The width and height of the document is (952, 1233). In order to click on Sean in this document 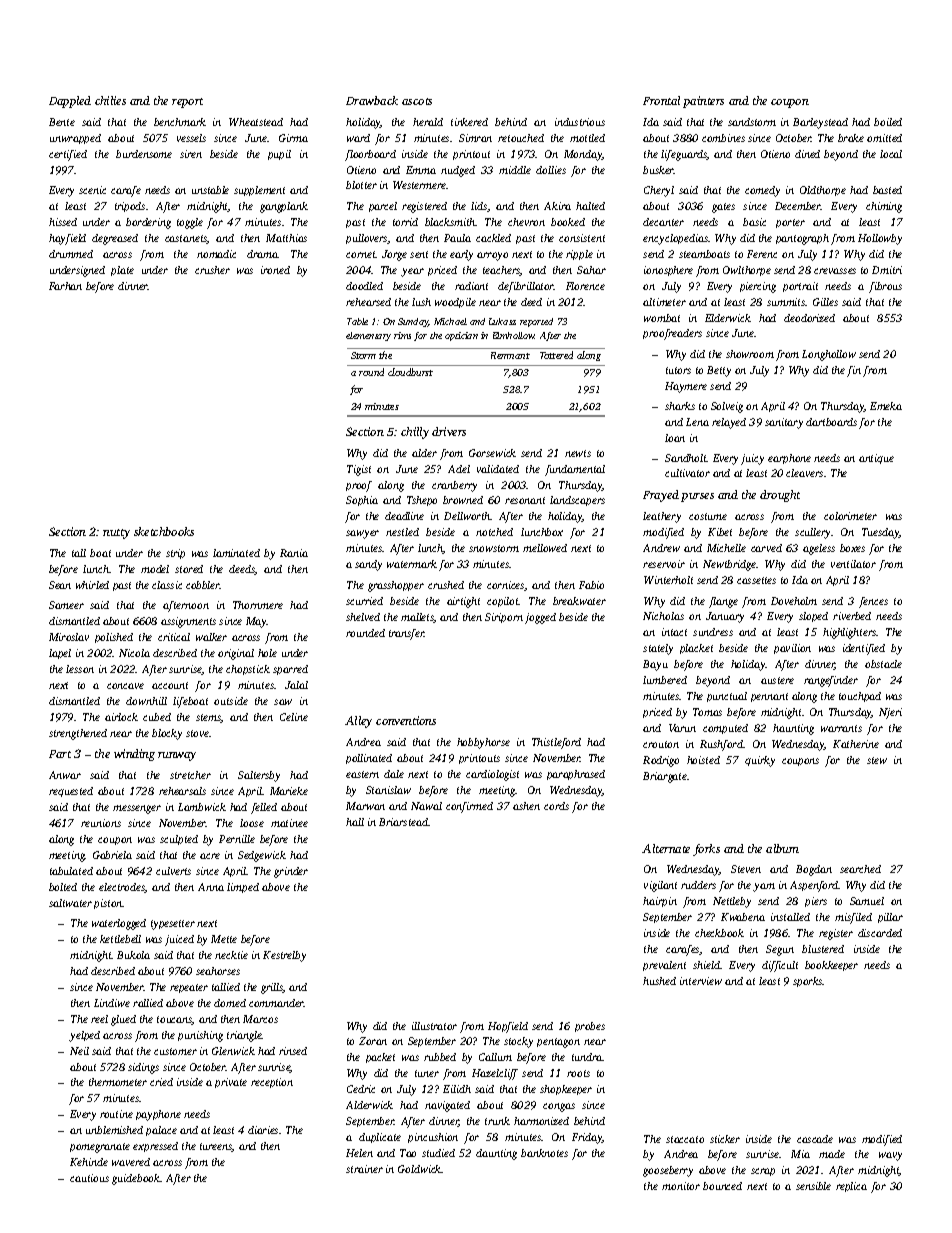, I will do `click(60, 585)`.
